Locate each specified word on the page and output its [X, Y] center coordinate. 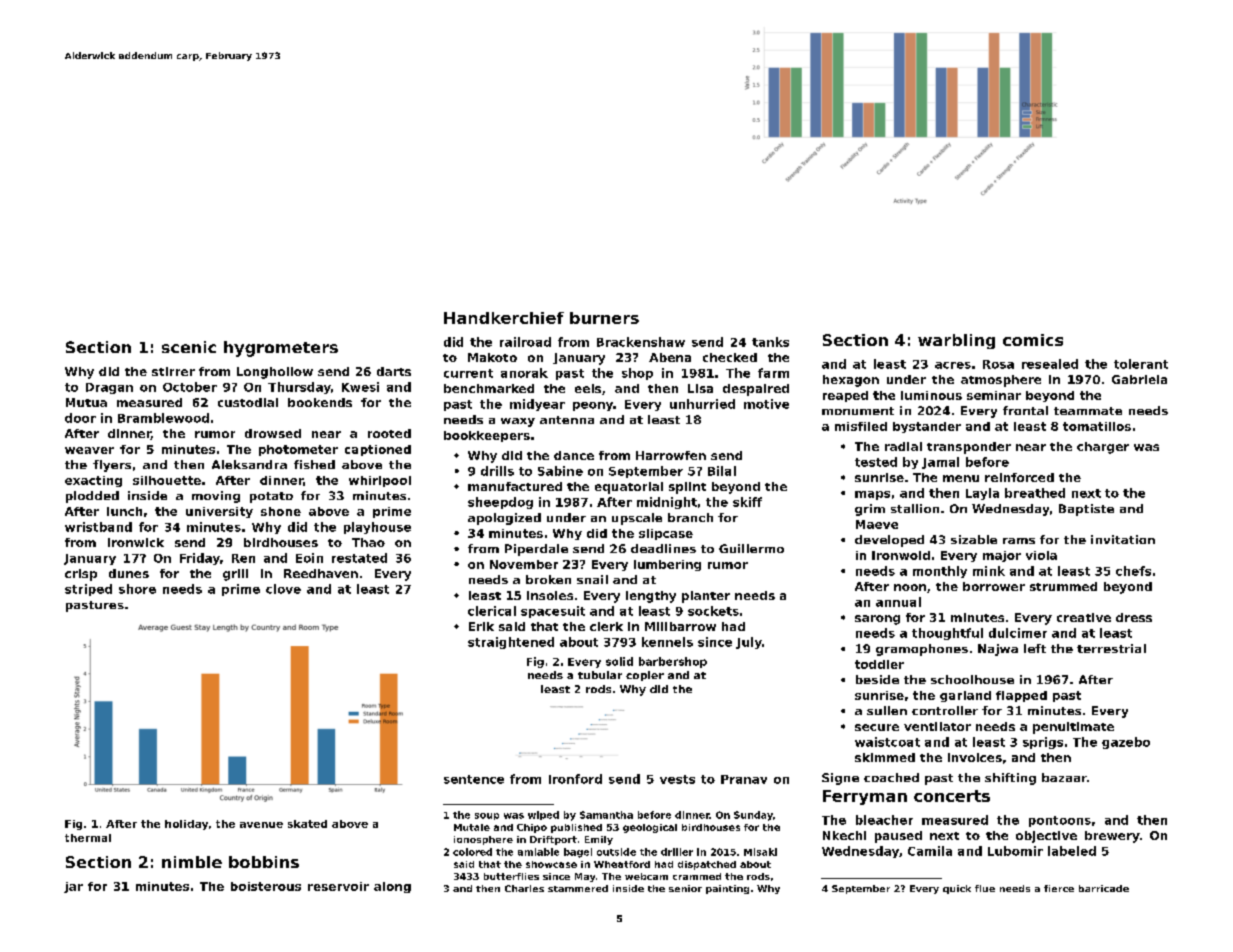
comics [1033, 340]
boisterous [266, 886]
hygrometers [281, 349]
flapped [1021, 696]
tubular [600, 675]
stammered [578, 888]
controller [945, 710]
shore [137, 589]
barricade [1104, 888]
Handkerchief [504, 318]
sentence [474, 779]
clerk [606, 626]
